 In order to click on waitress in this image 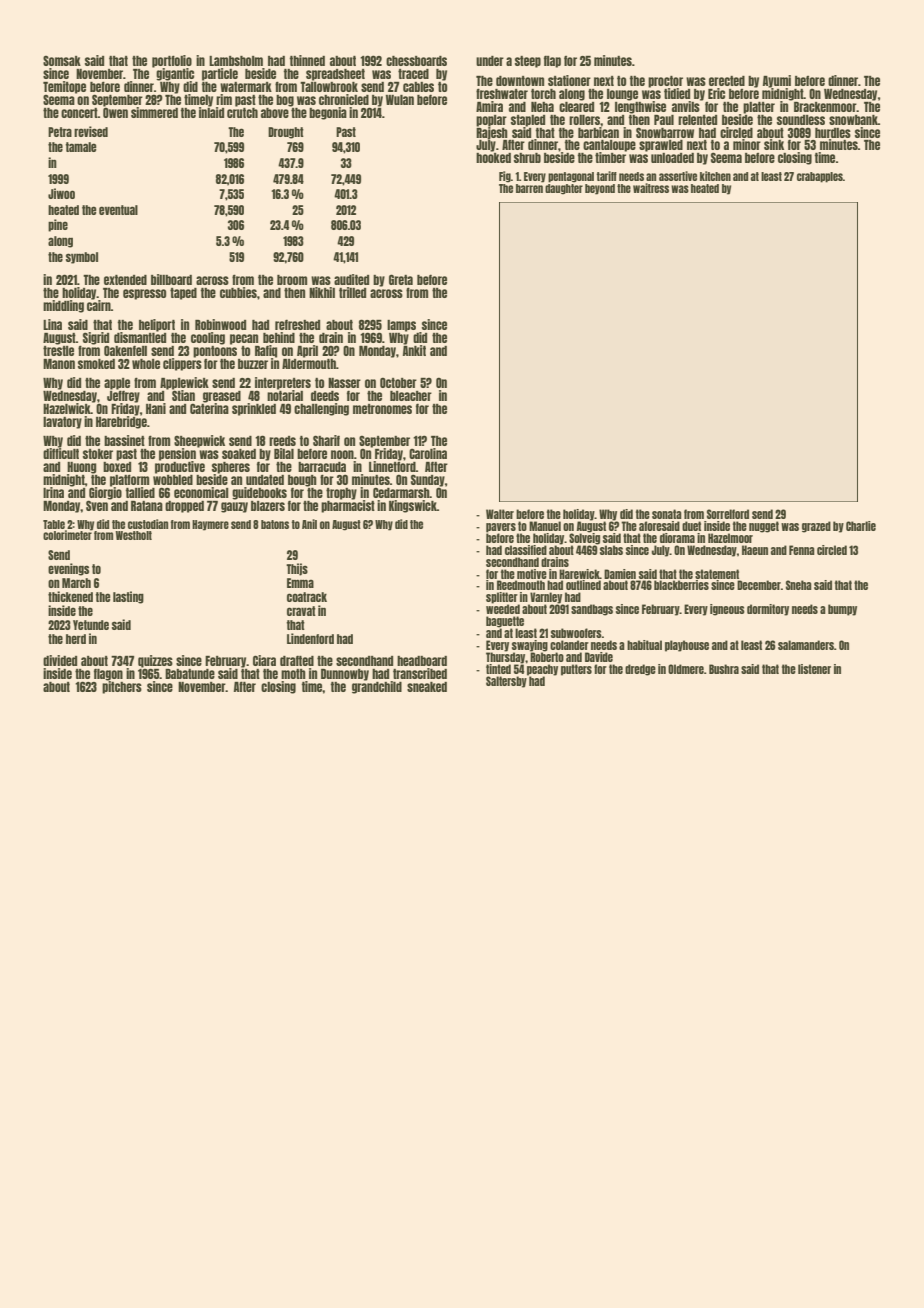, I will do `click(651, 188)`.
